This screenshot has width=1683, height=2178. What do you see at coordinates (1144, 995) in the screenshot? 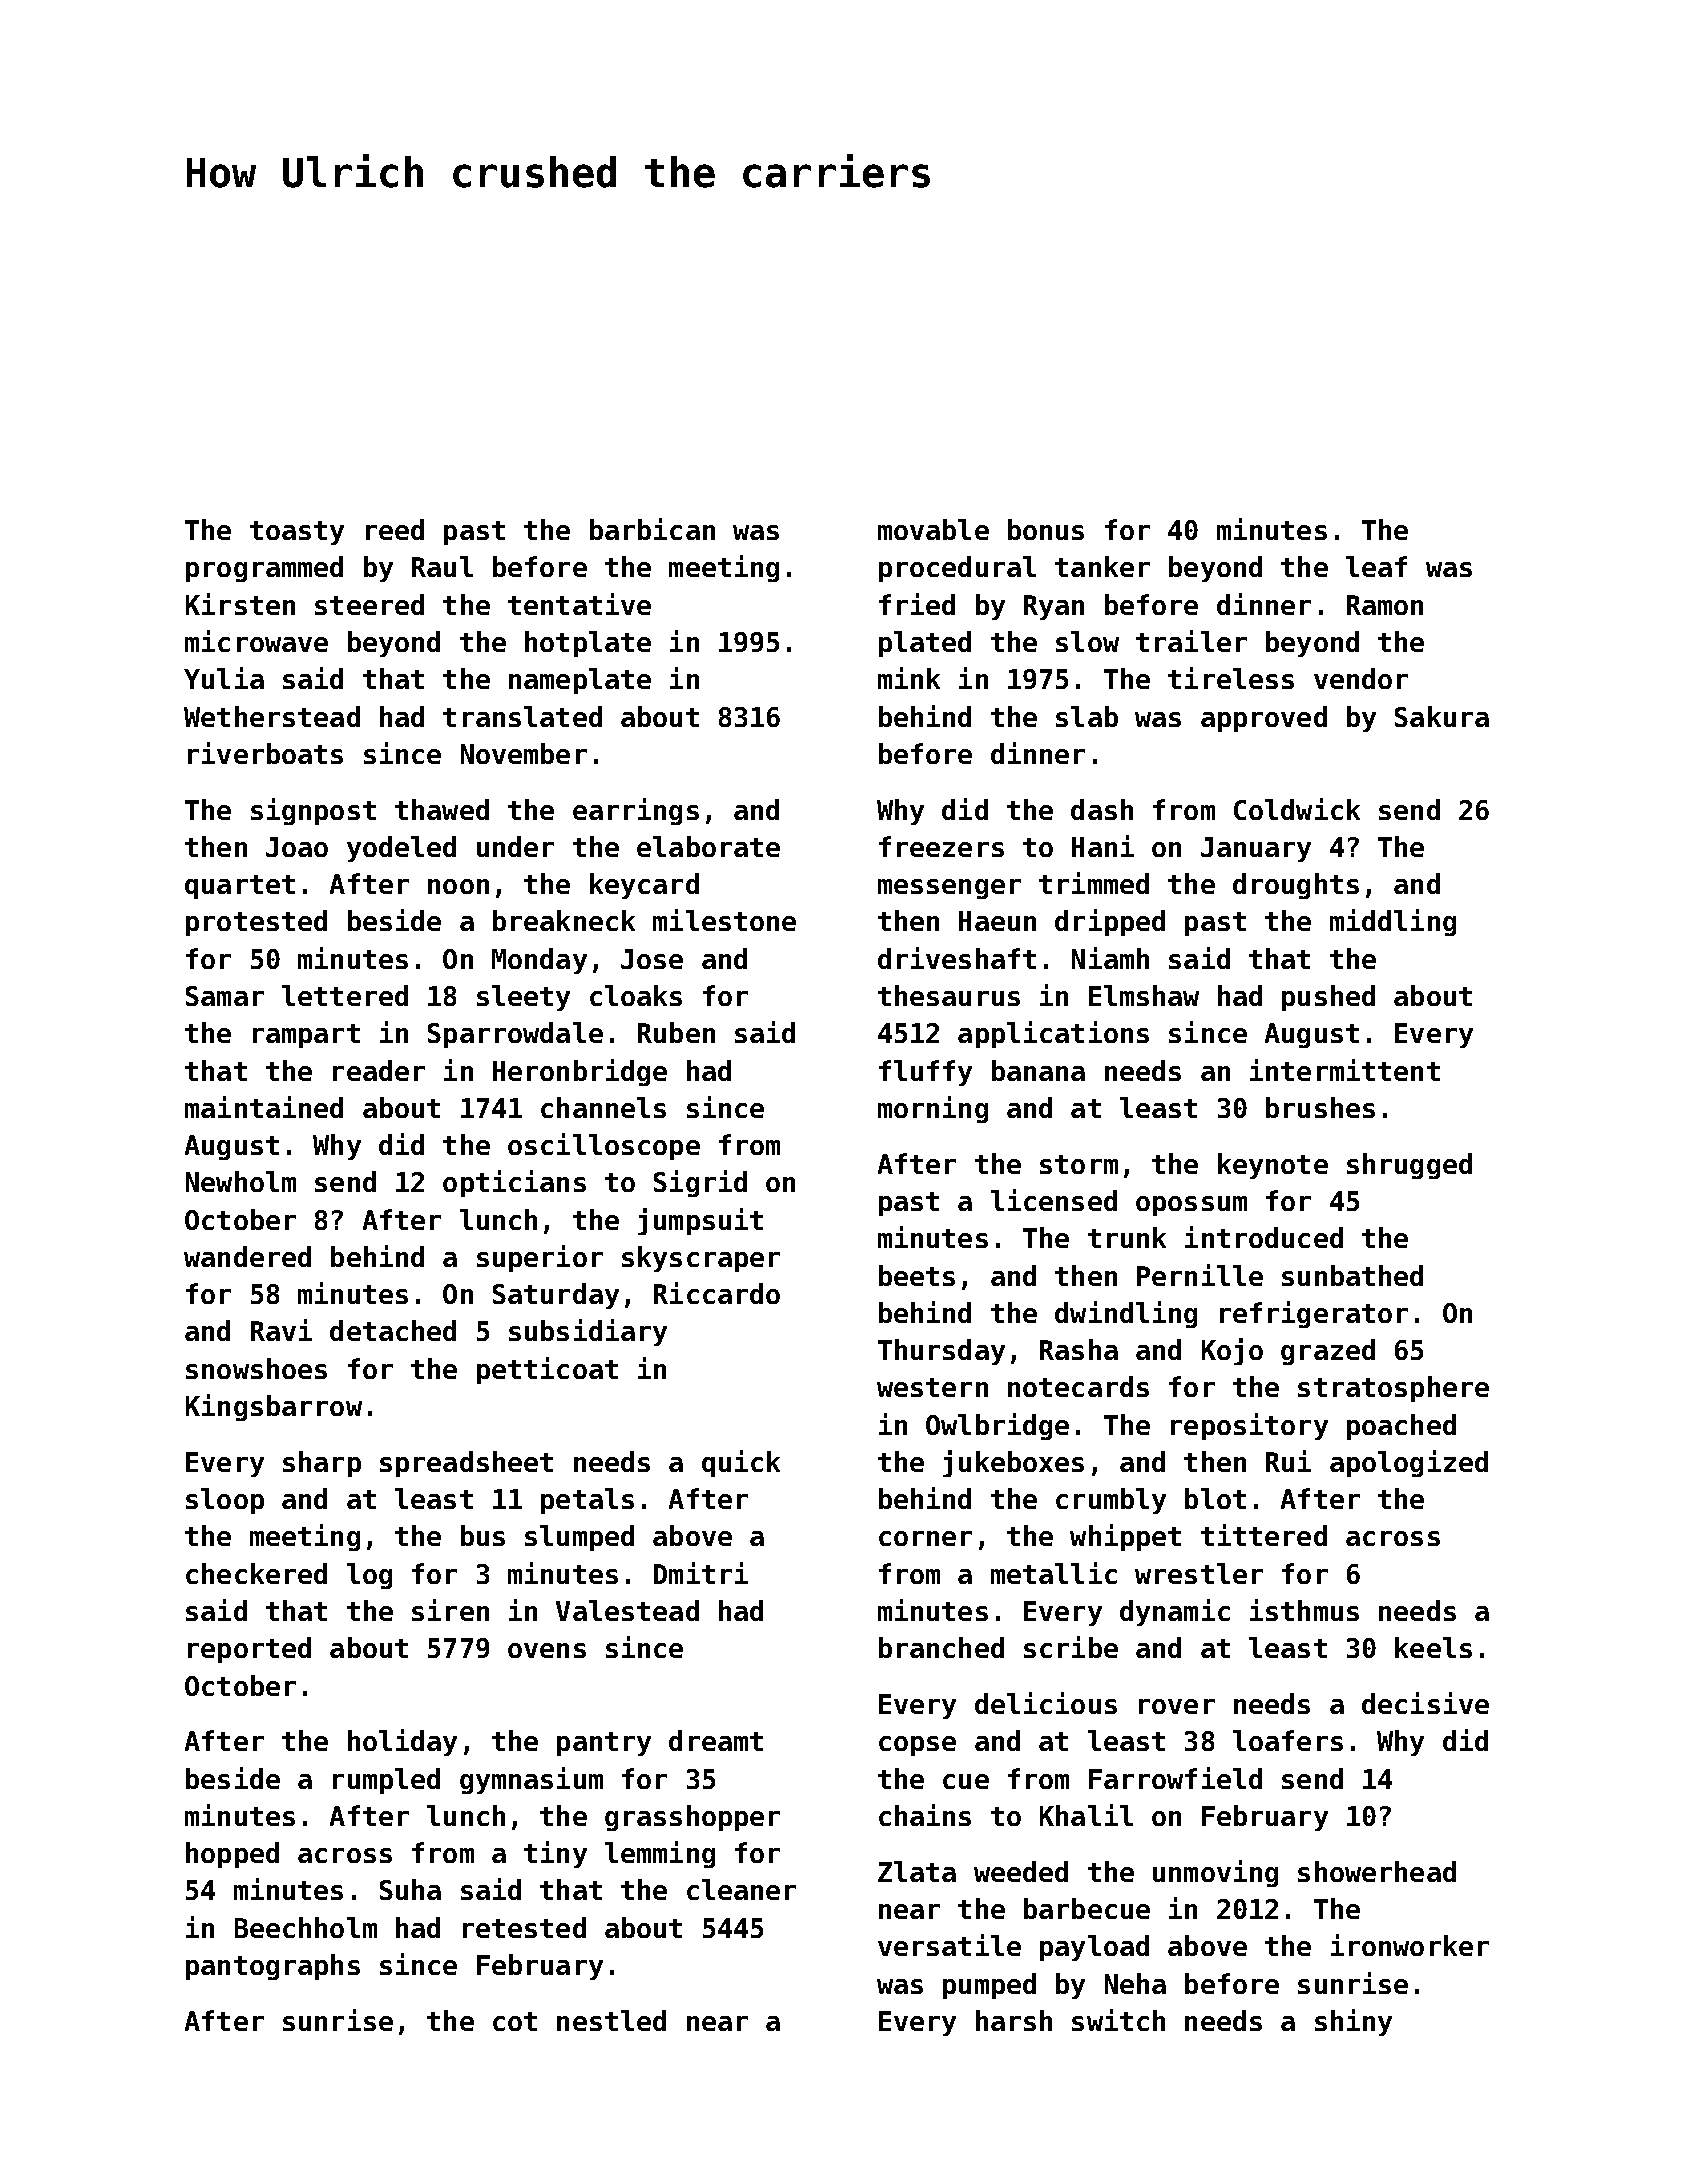
I see `Elmshaw` at bounding box center [1144, 995].
